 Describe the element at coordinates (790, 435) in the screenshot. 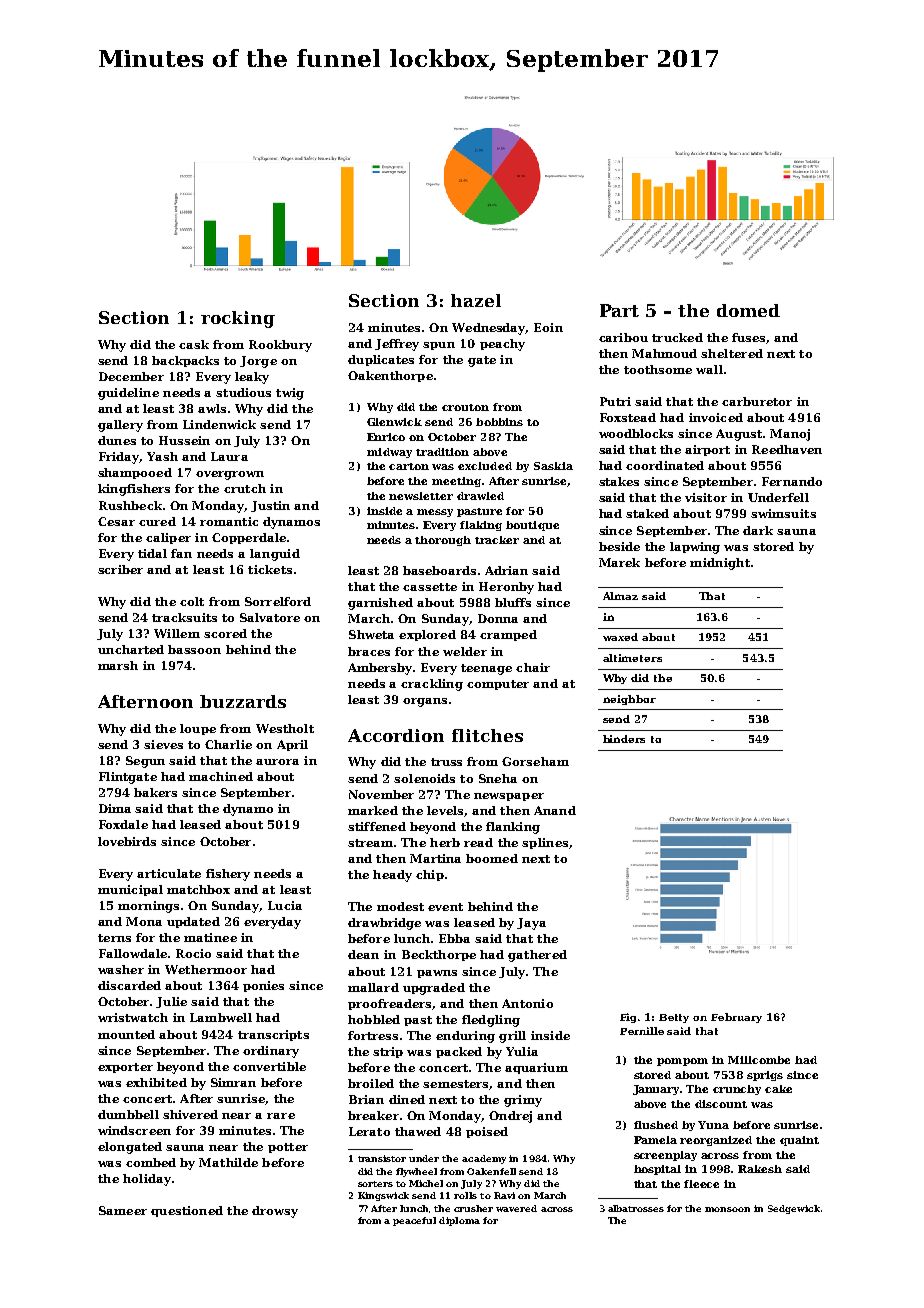

I see `Manoj` at that location.
